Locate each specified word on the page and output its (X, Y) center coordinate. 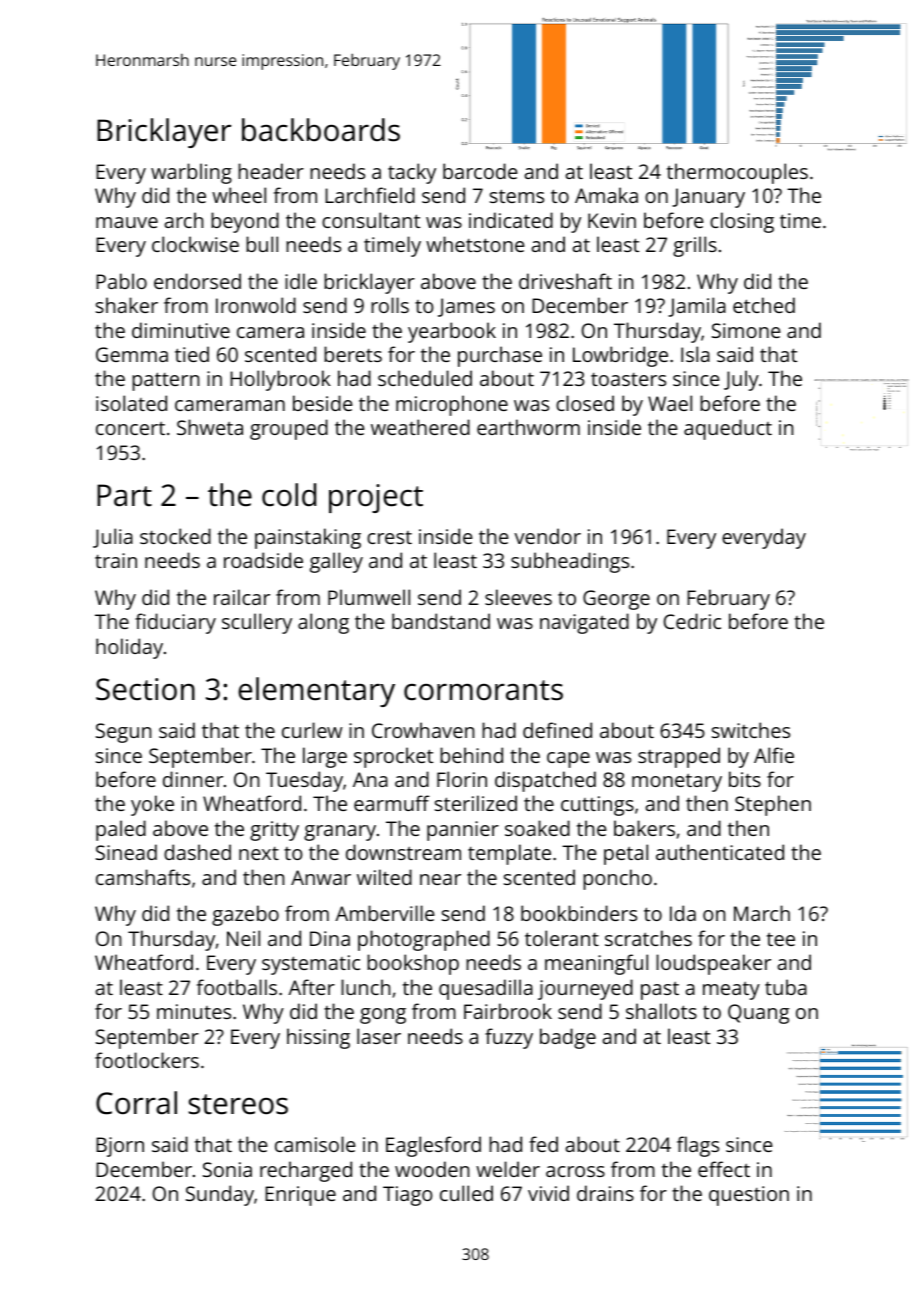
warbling (191, 173)
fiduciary (175, 623)
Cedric (692, 621)
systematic (311, 965)
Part (124, 495)
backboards (321, 130)
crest (389, 537)
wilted (384, 877)
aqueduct (728, 429)
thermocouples (737, 173)
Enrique (300, 1196)
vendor (547, 536)
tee (781, 939)
